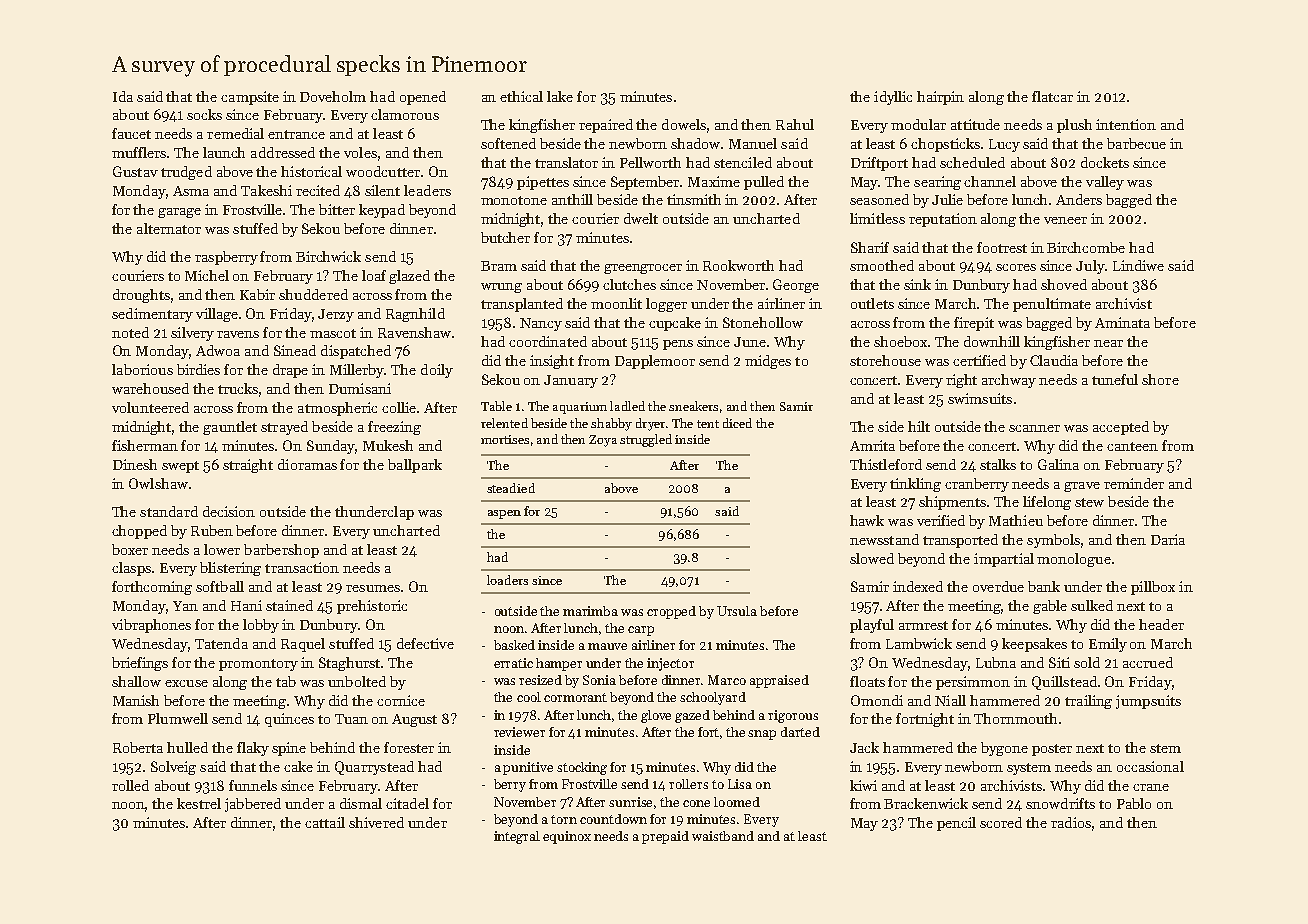  I want to click on June, so click(750, 342).
